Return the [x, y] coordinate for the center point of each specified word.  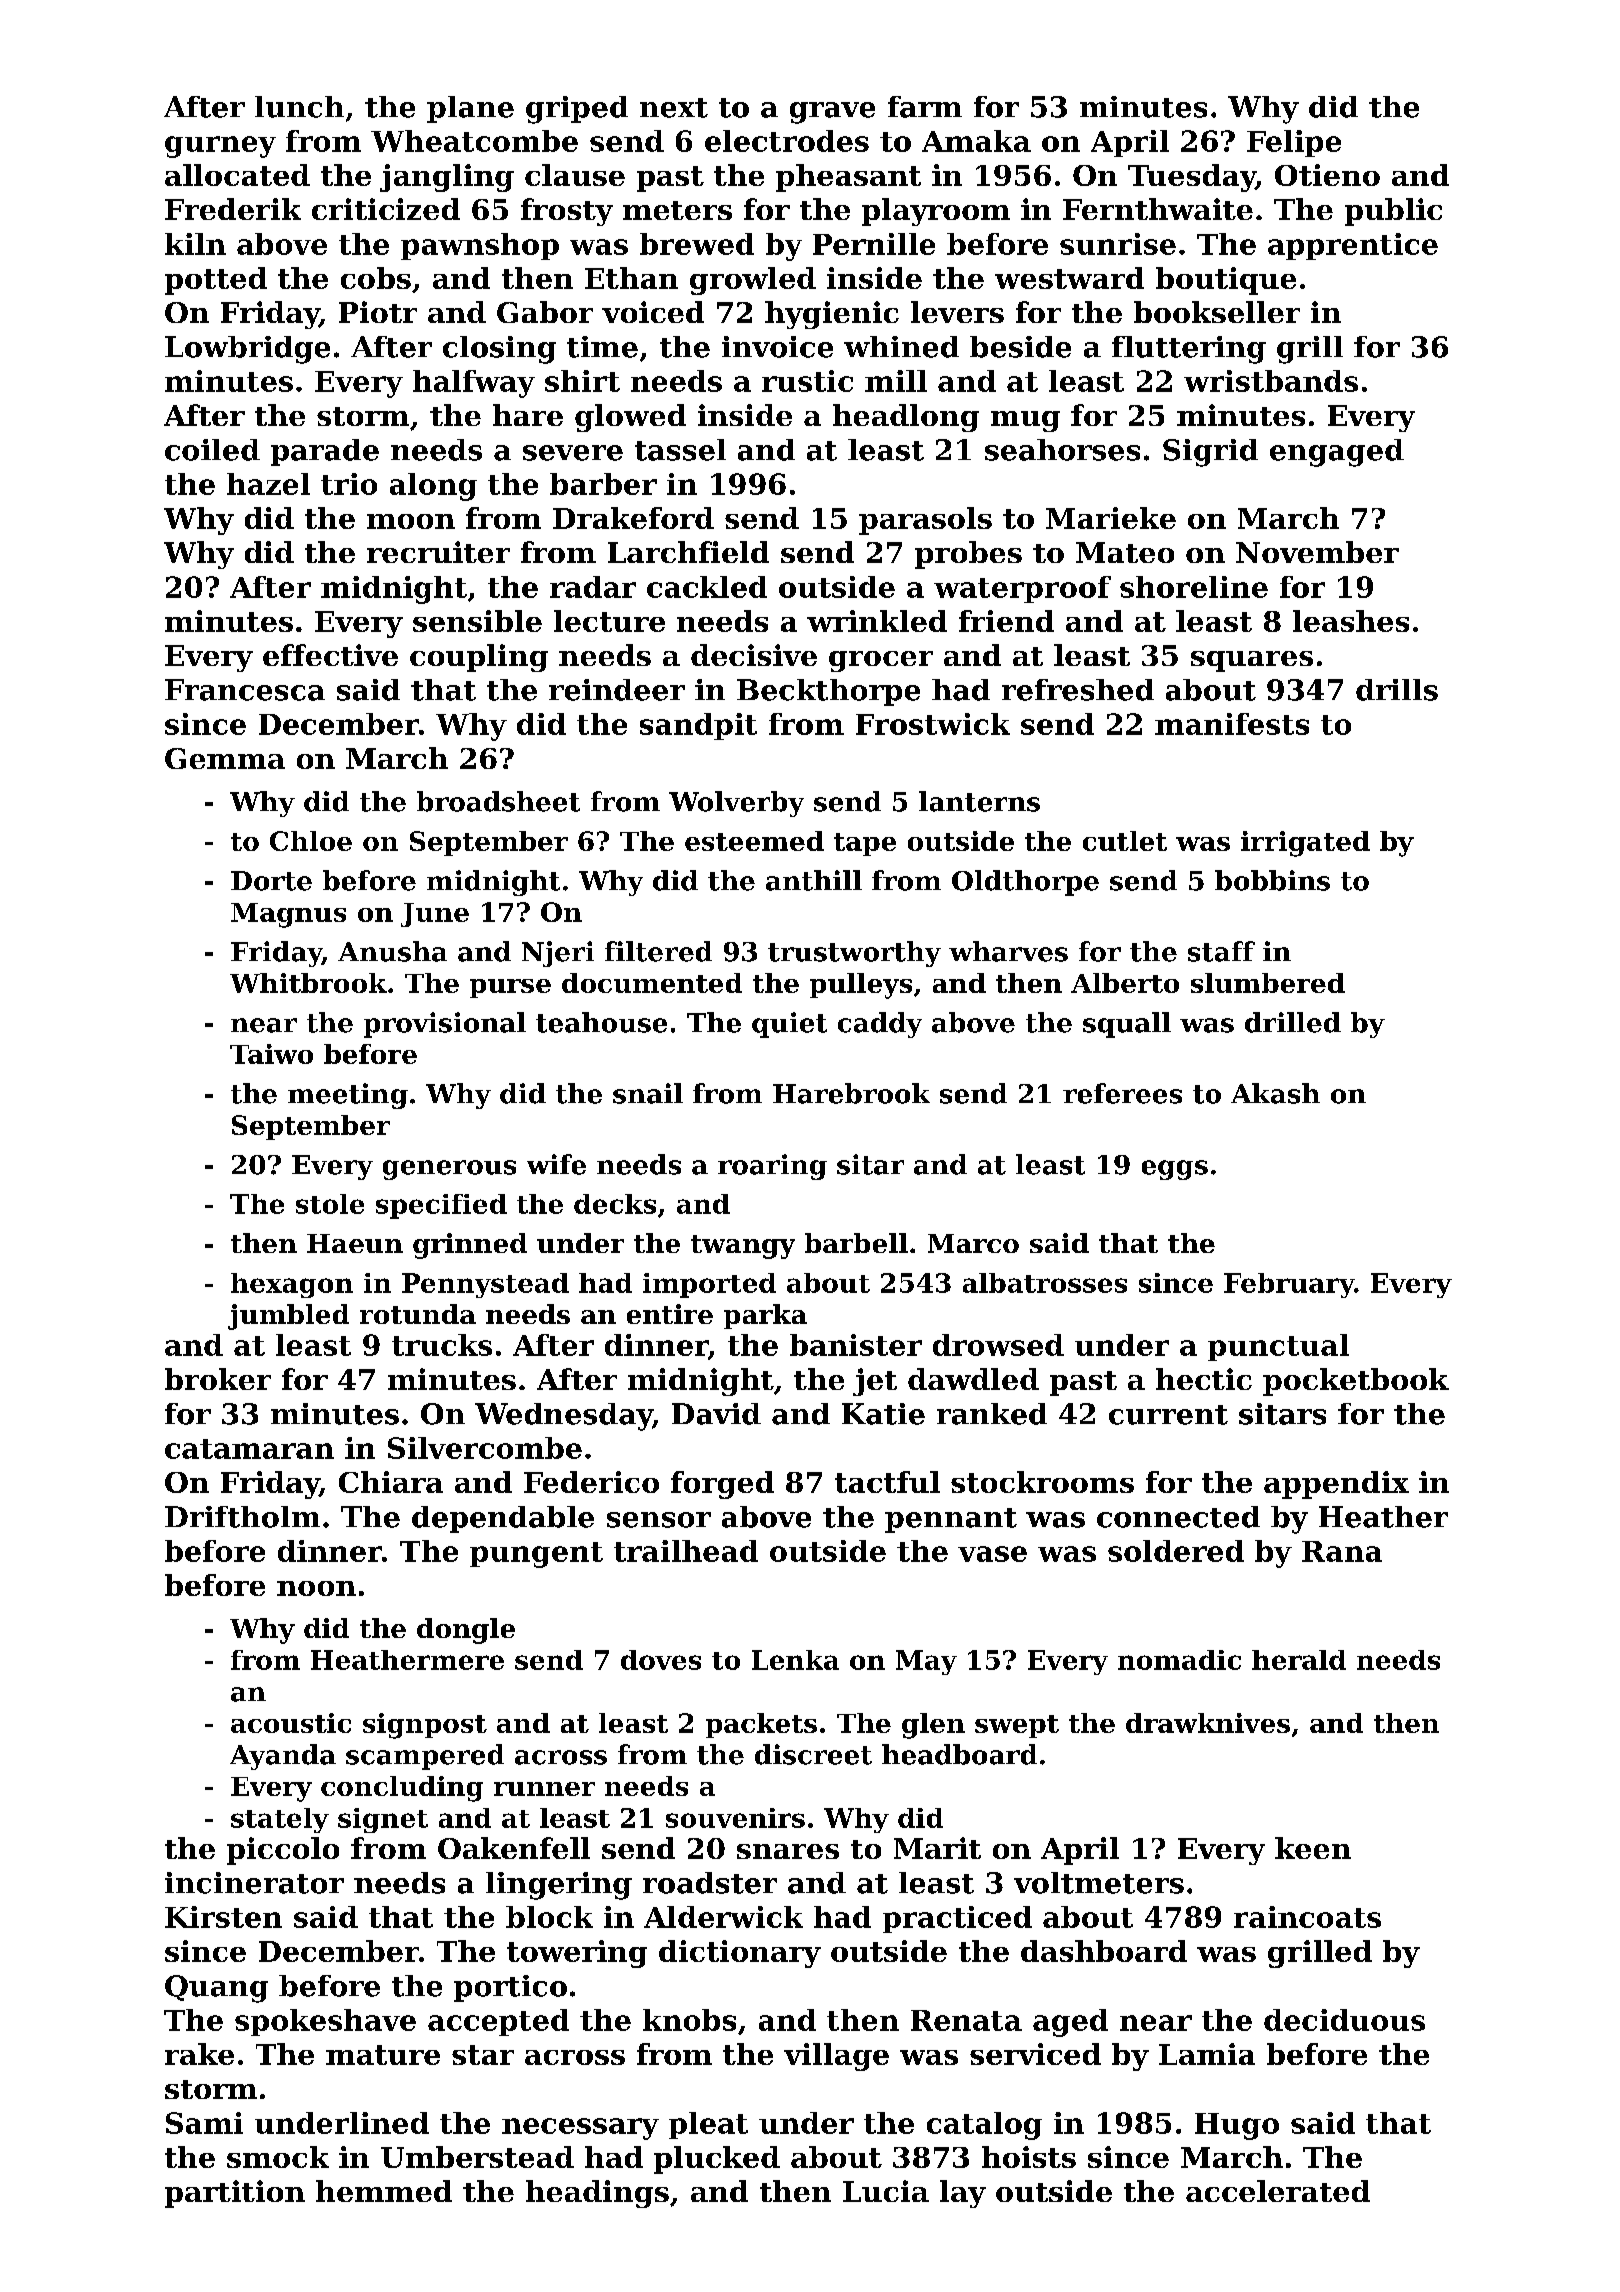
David [716, 1414]
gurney [220, 147]
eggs [1175, 1170]
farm [925, 107]
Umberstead [477, 2157]
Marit [937, 1848]
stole [330, 1204]
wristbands [1271, 381]
